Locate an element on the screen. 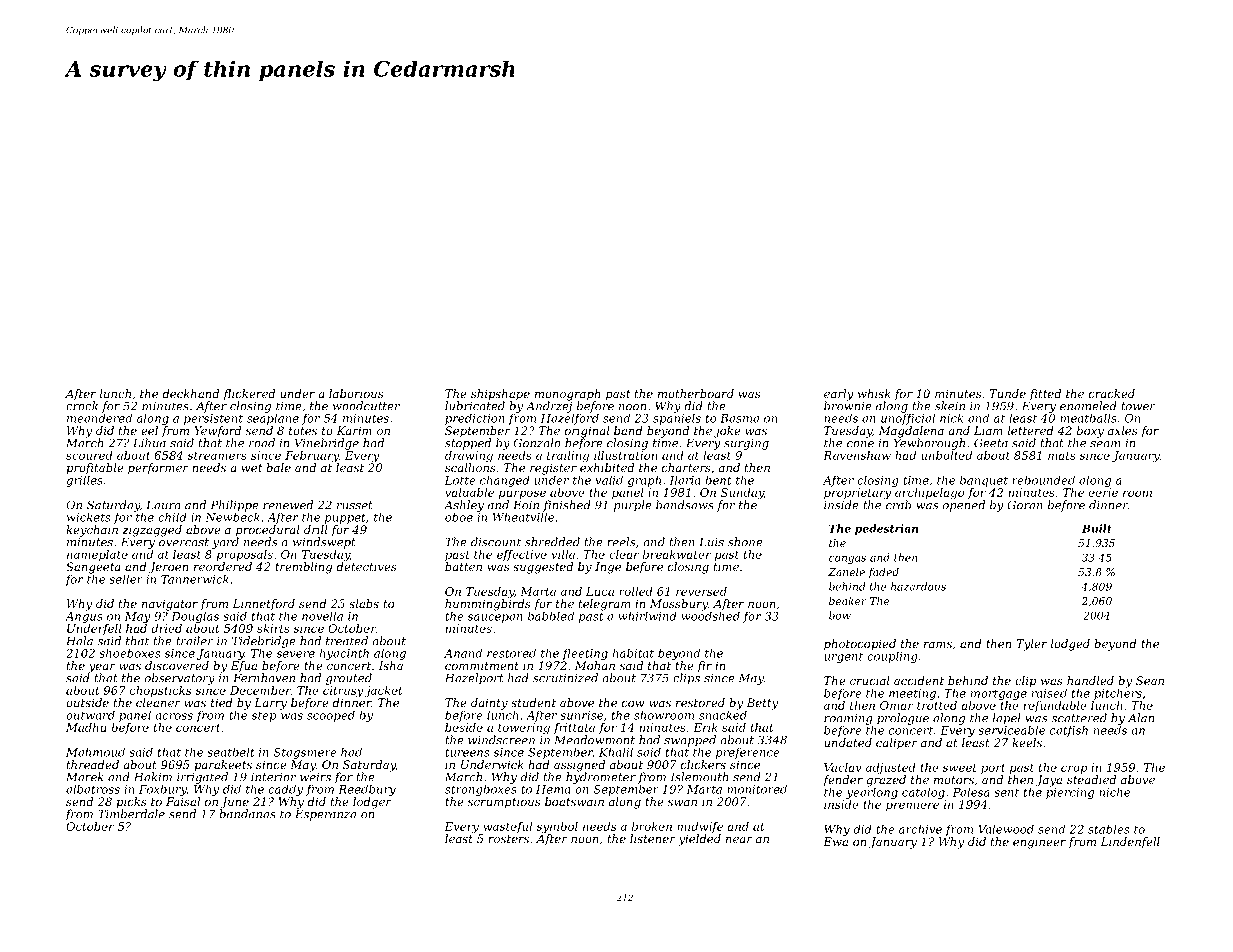  profitable is located at coordinates (95, 469).
